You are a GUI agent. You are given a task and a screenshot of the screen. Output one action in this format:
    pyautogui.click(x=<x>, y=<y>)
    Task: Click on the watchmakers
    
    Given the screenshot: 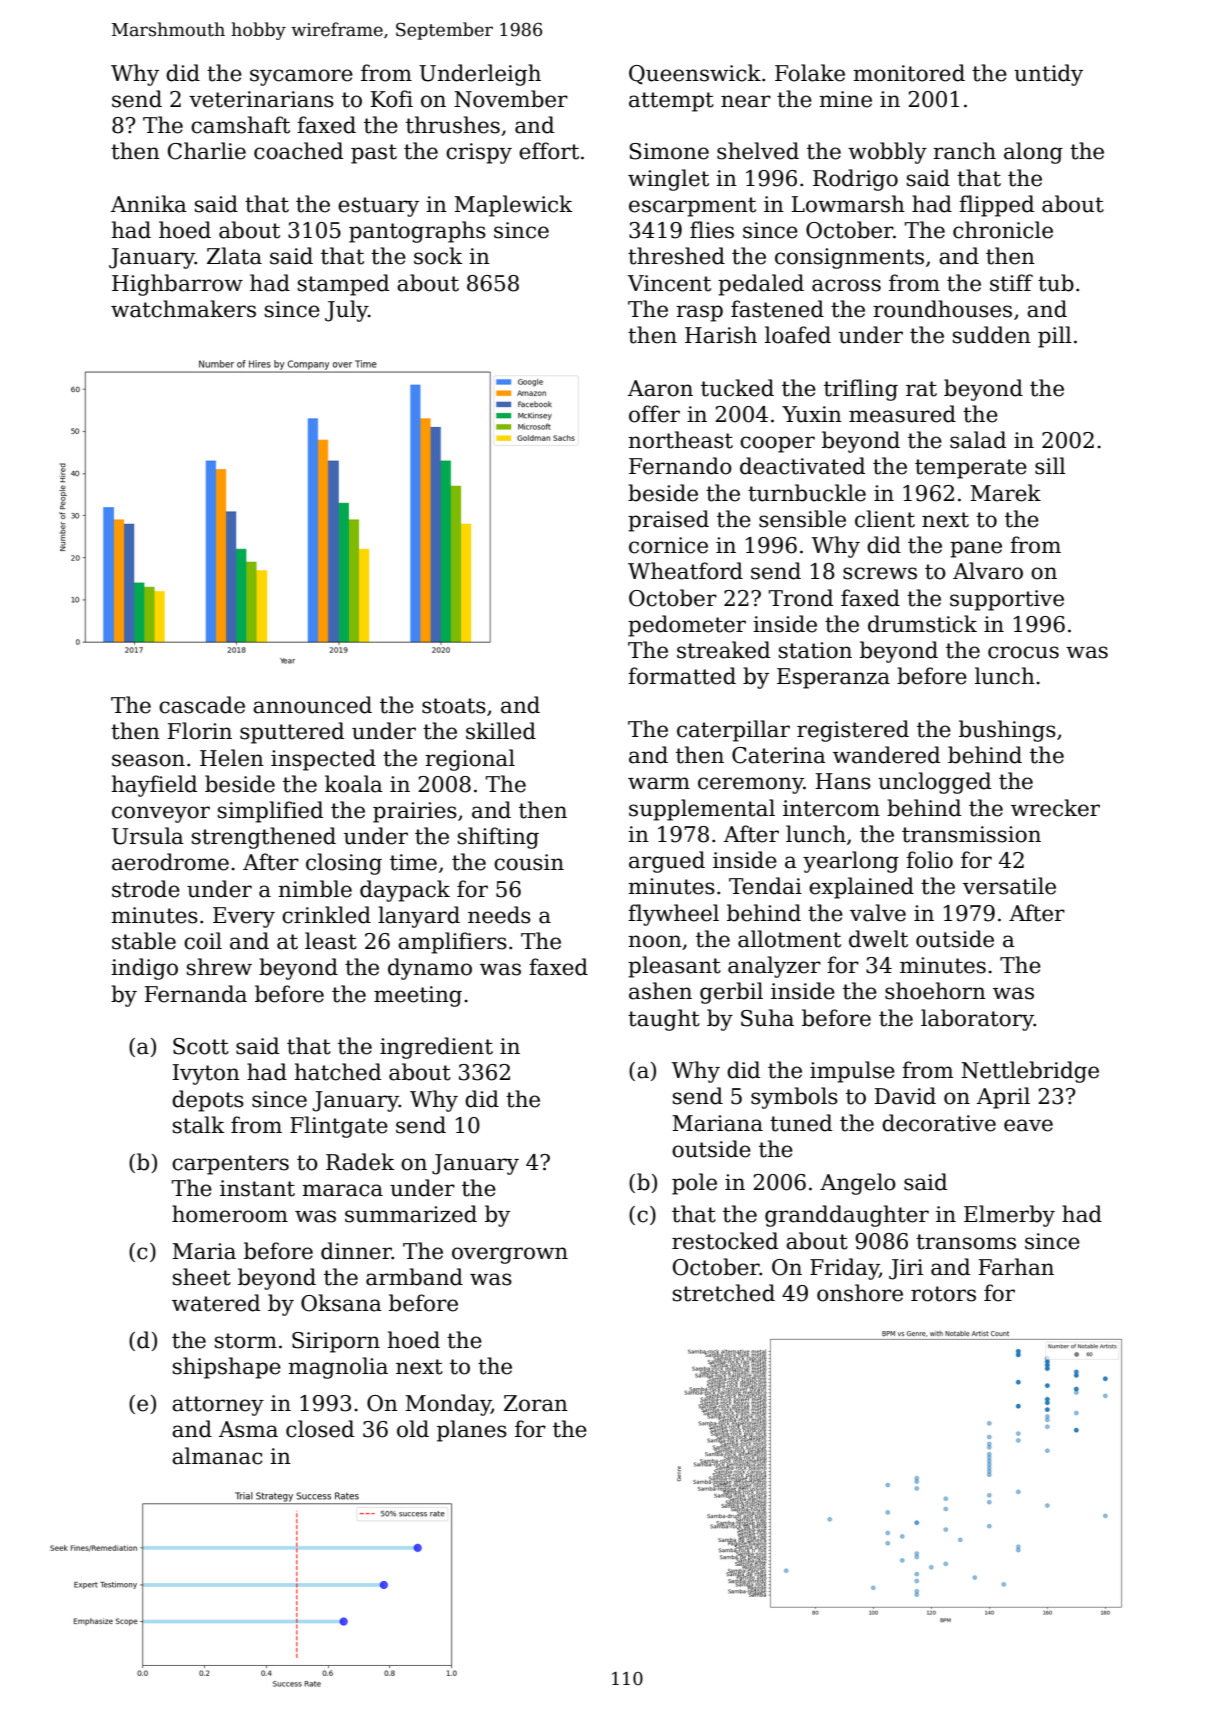 What is the action you would take?
    pyautogui.click(x=183, y=309)
